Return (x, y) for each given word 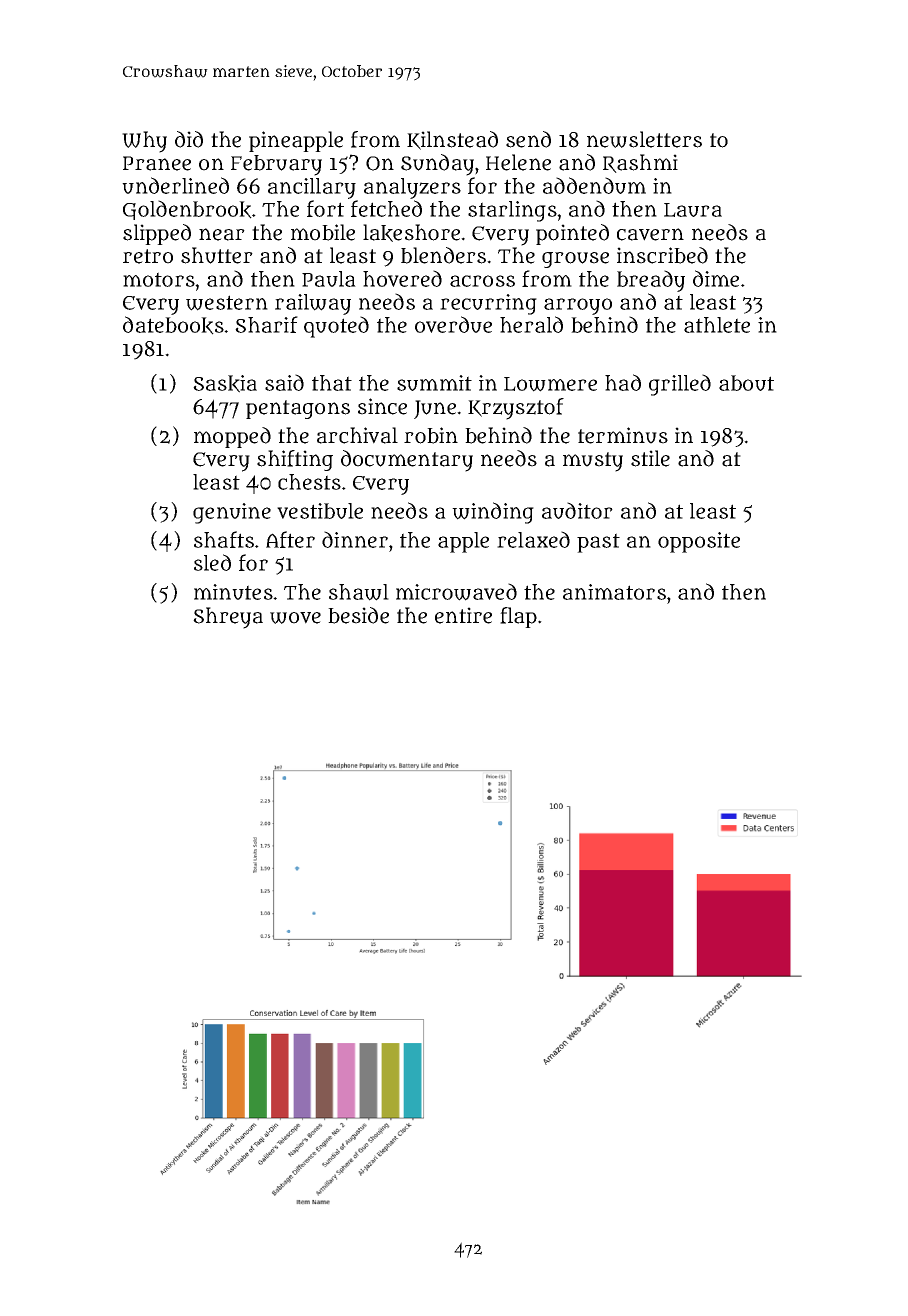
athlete (717, 325)
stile (650, 458)
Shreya (228, 618)
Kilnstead (452, 140)
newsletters (644, 139)
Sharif (266, 324)
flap (518, 617)
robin (431, 435)
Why (144, 142)
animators (614, 592)
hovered (402, 278)
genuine (232, 513)
